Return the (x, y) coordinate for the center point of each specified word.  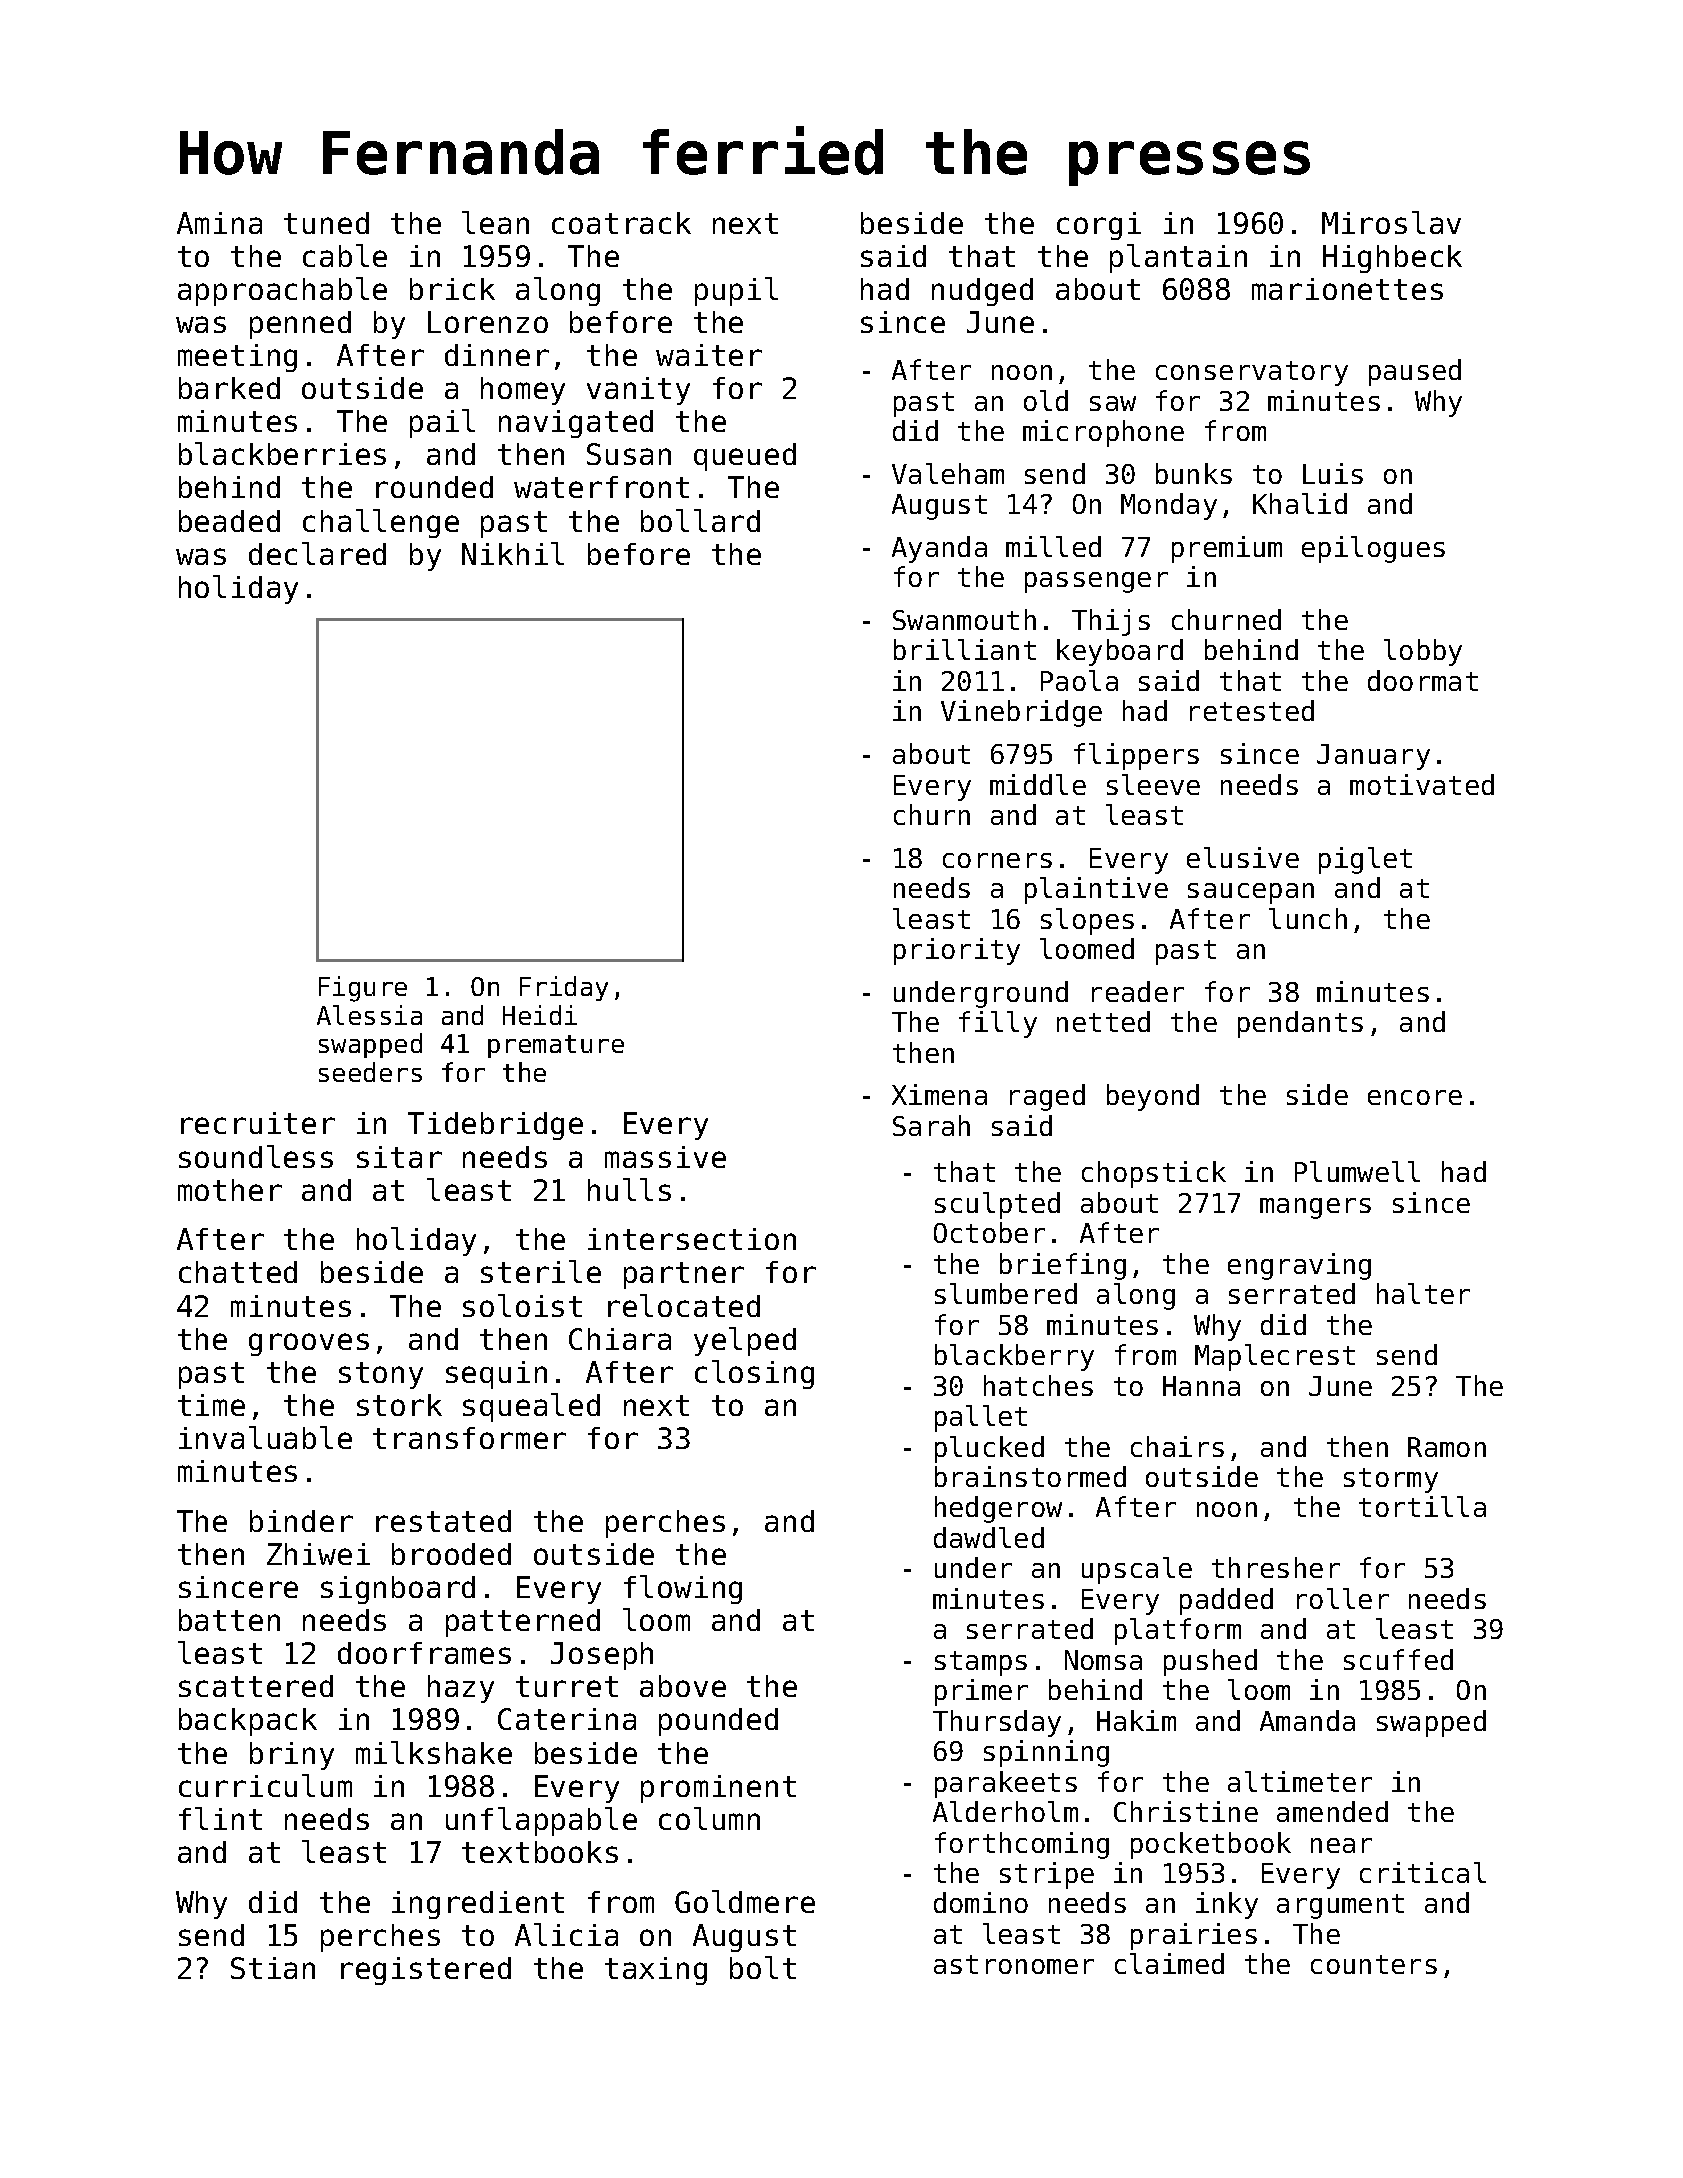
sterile (541, 1271)
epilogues (1373, 549)
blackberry (1014, 1357)
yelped (745, 1341)
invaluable (265, 1437)
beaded (229, 521)
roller (1343, 1598)
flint (220, 1818)
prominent (718, 1789)
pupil (736, 291)
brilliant (965, 649)
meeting (237, 358)
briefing (1063, 1266)
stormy (1391, 1480)
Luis (1333, 473)
